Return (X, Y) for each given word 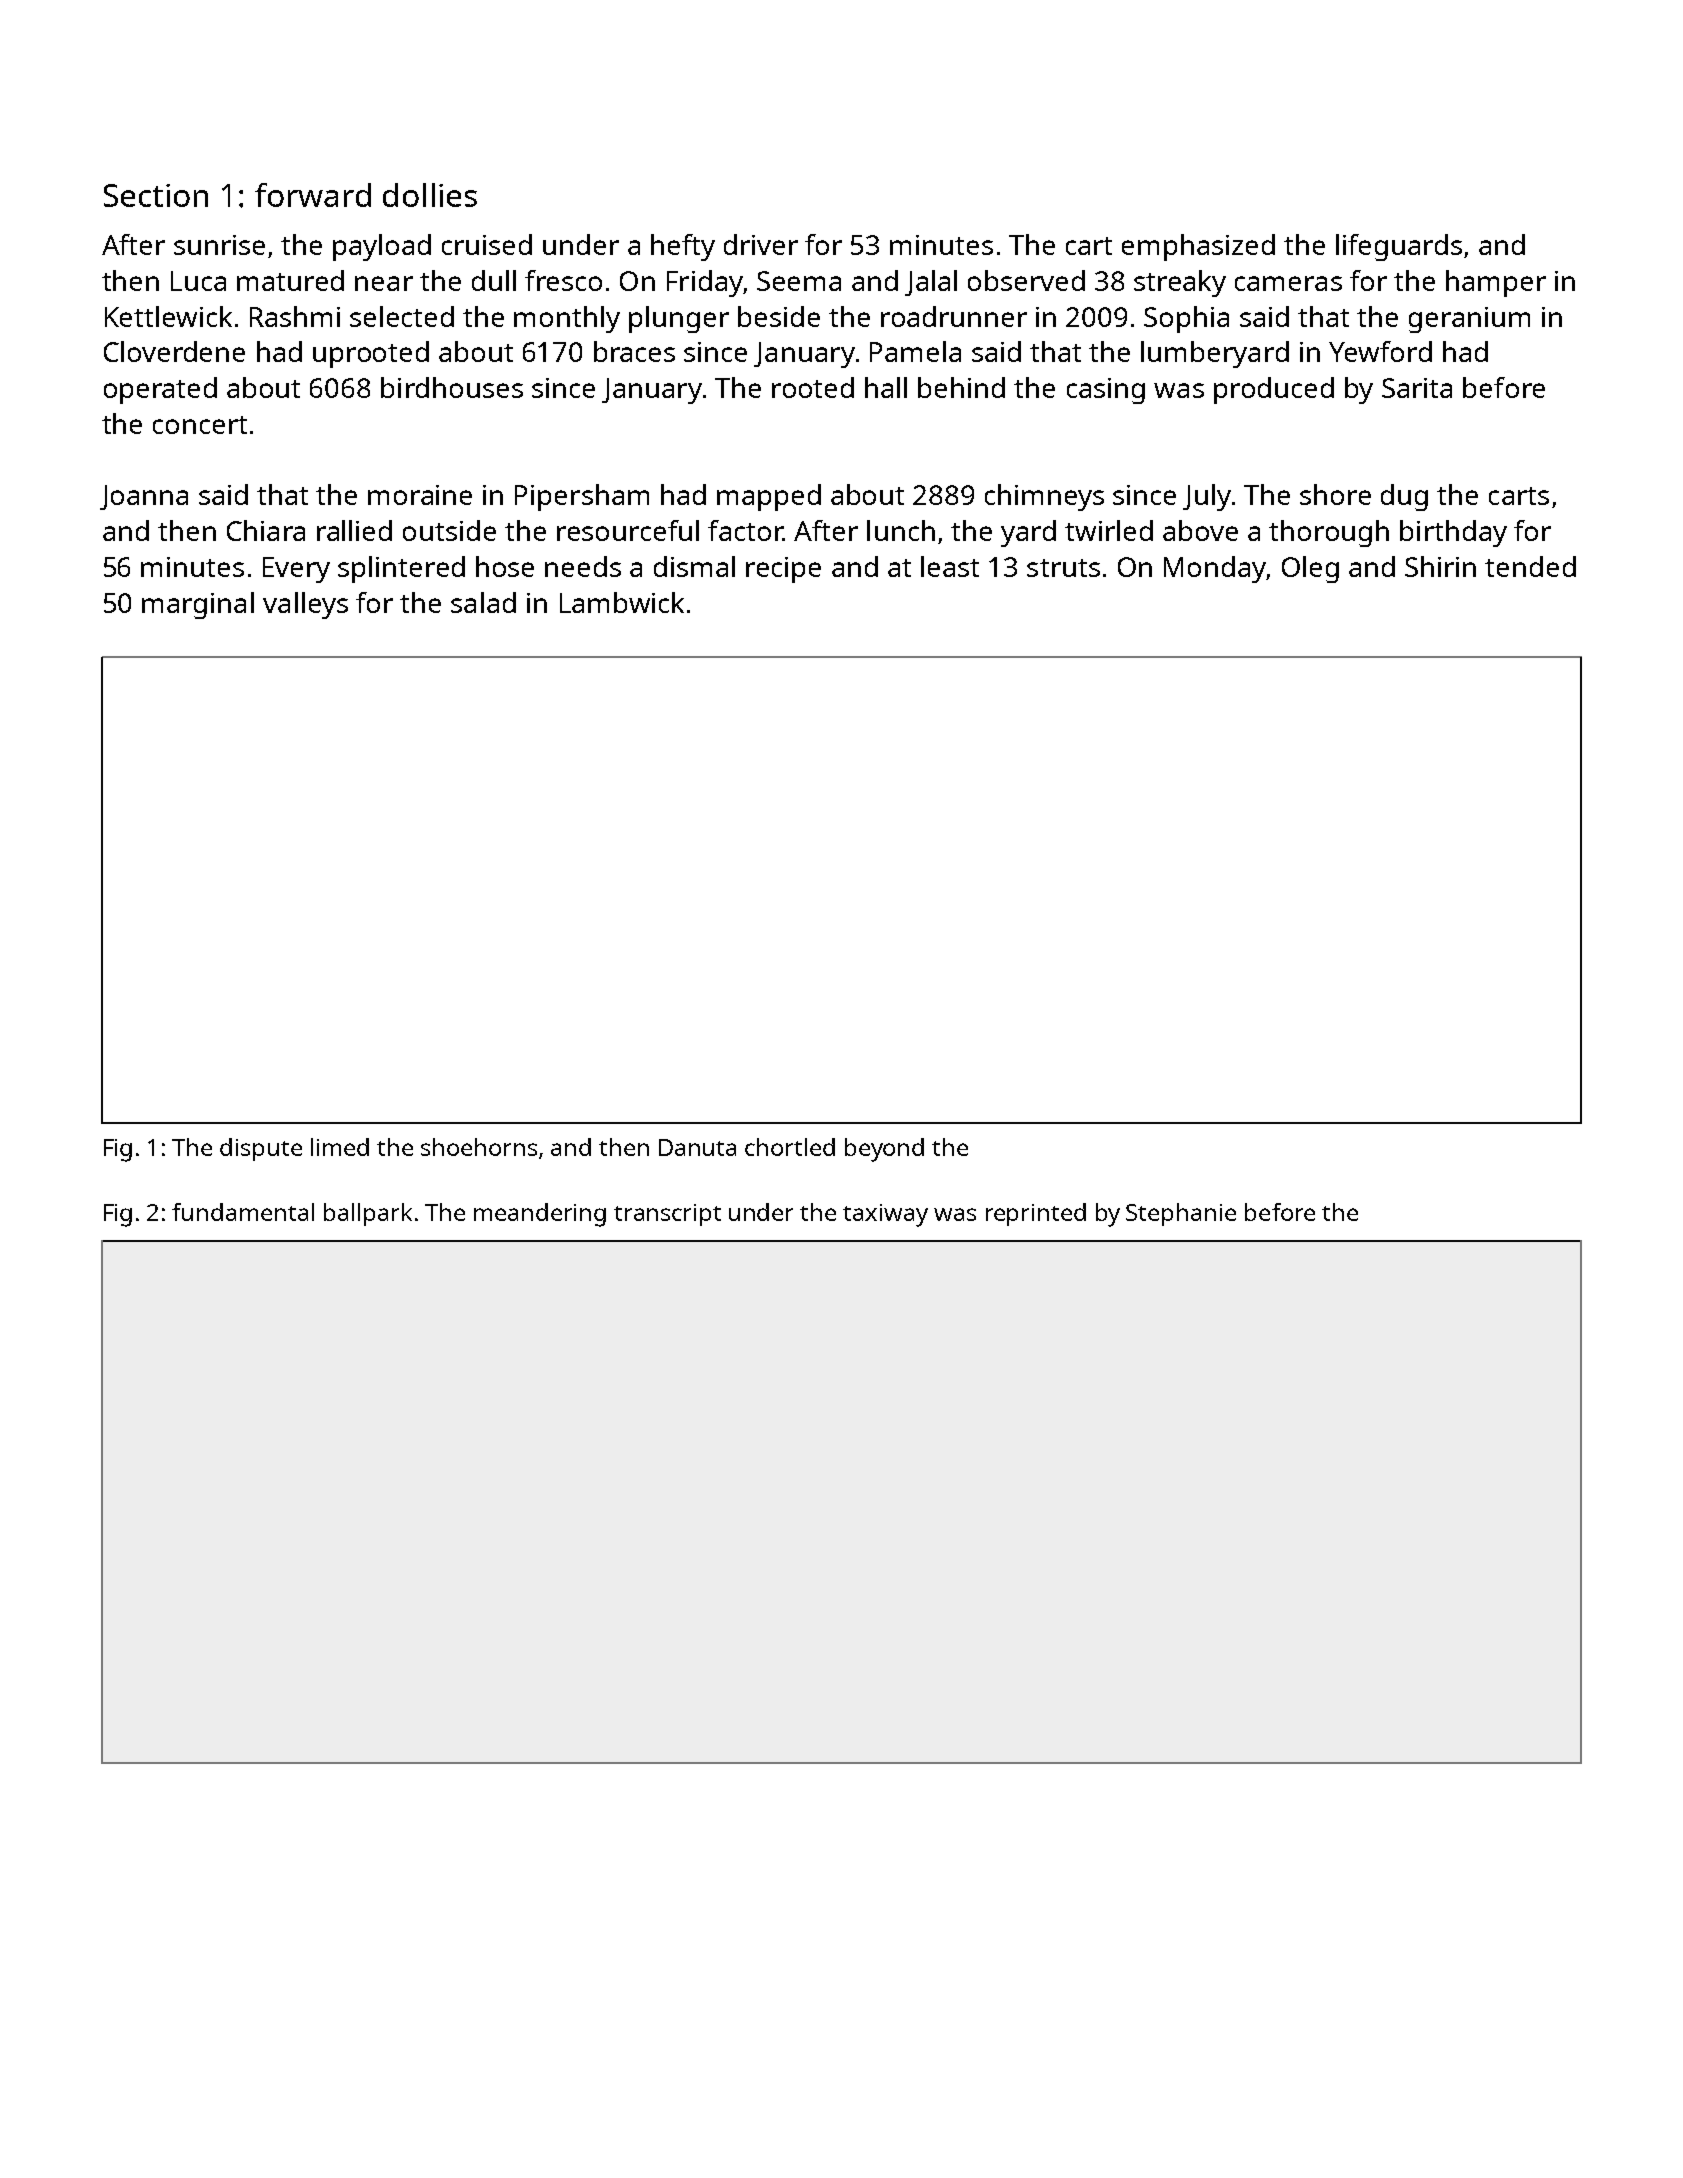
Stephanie (1181, 1214)
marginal (198, 605)
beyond (884, 1150)
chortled (790, 1147)
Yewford (1380, 351)
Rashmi (295, 316)
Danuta (697, 1147)
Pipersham (582, 497)
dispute (261, 1149)
